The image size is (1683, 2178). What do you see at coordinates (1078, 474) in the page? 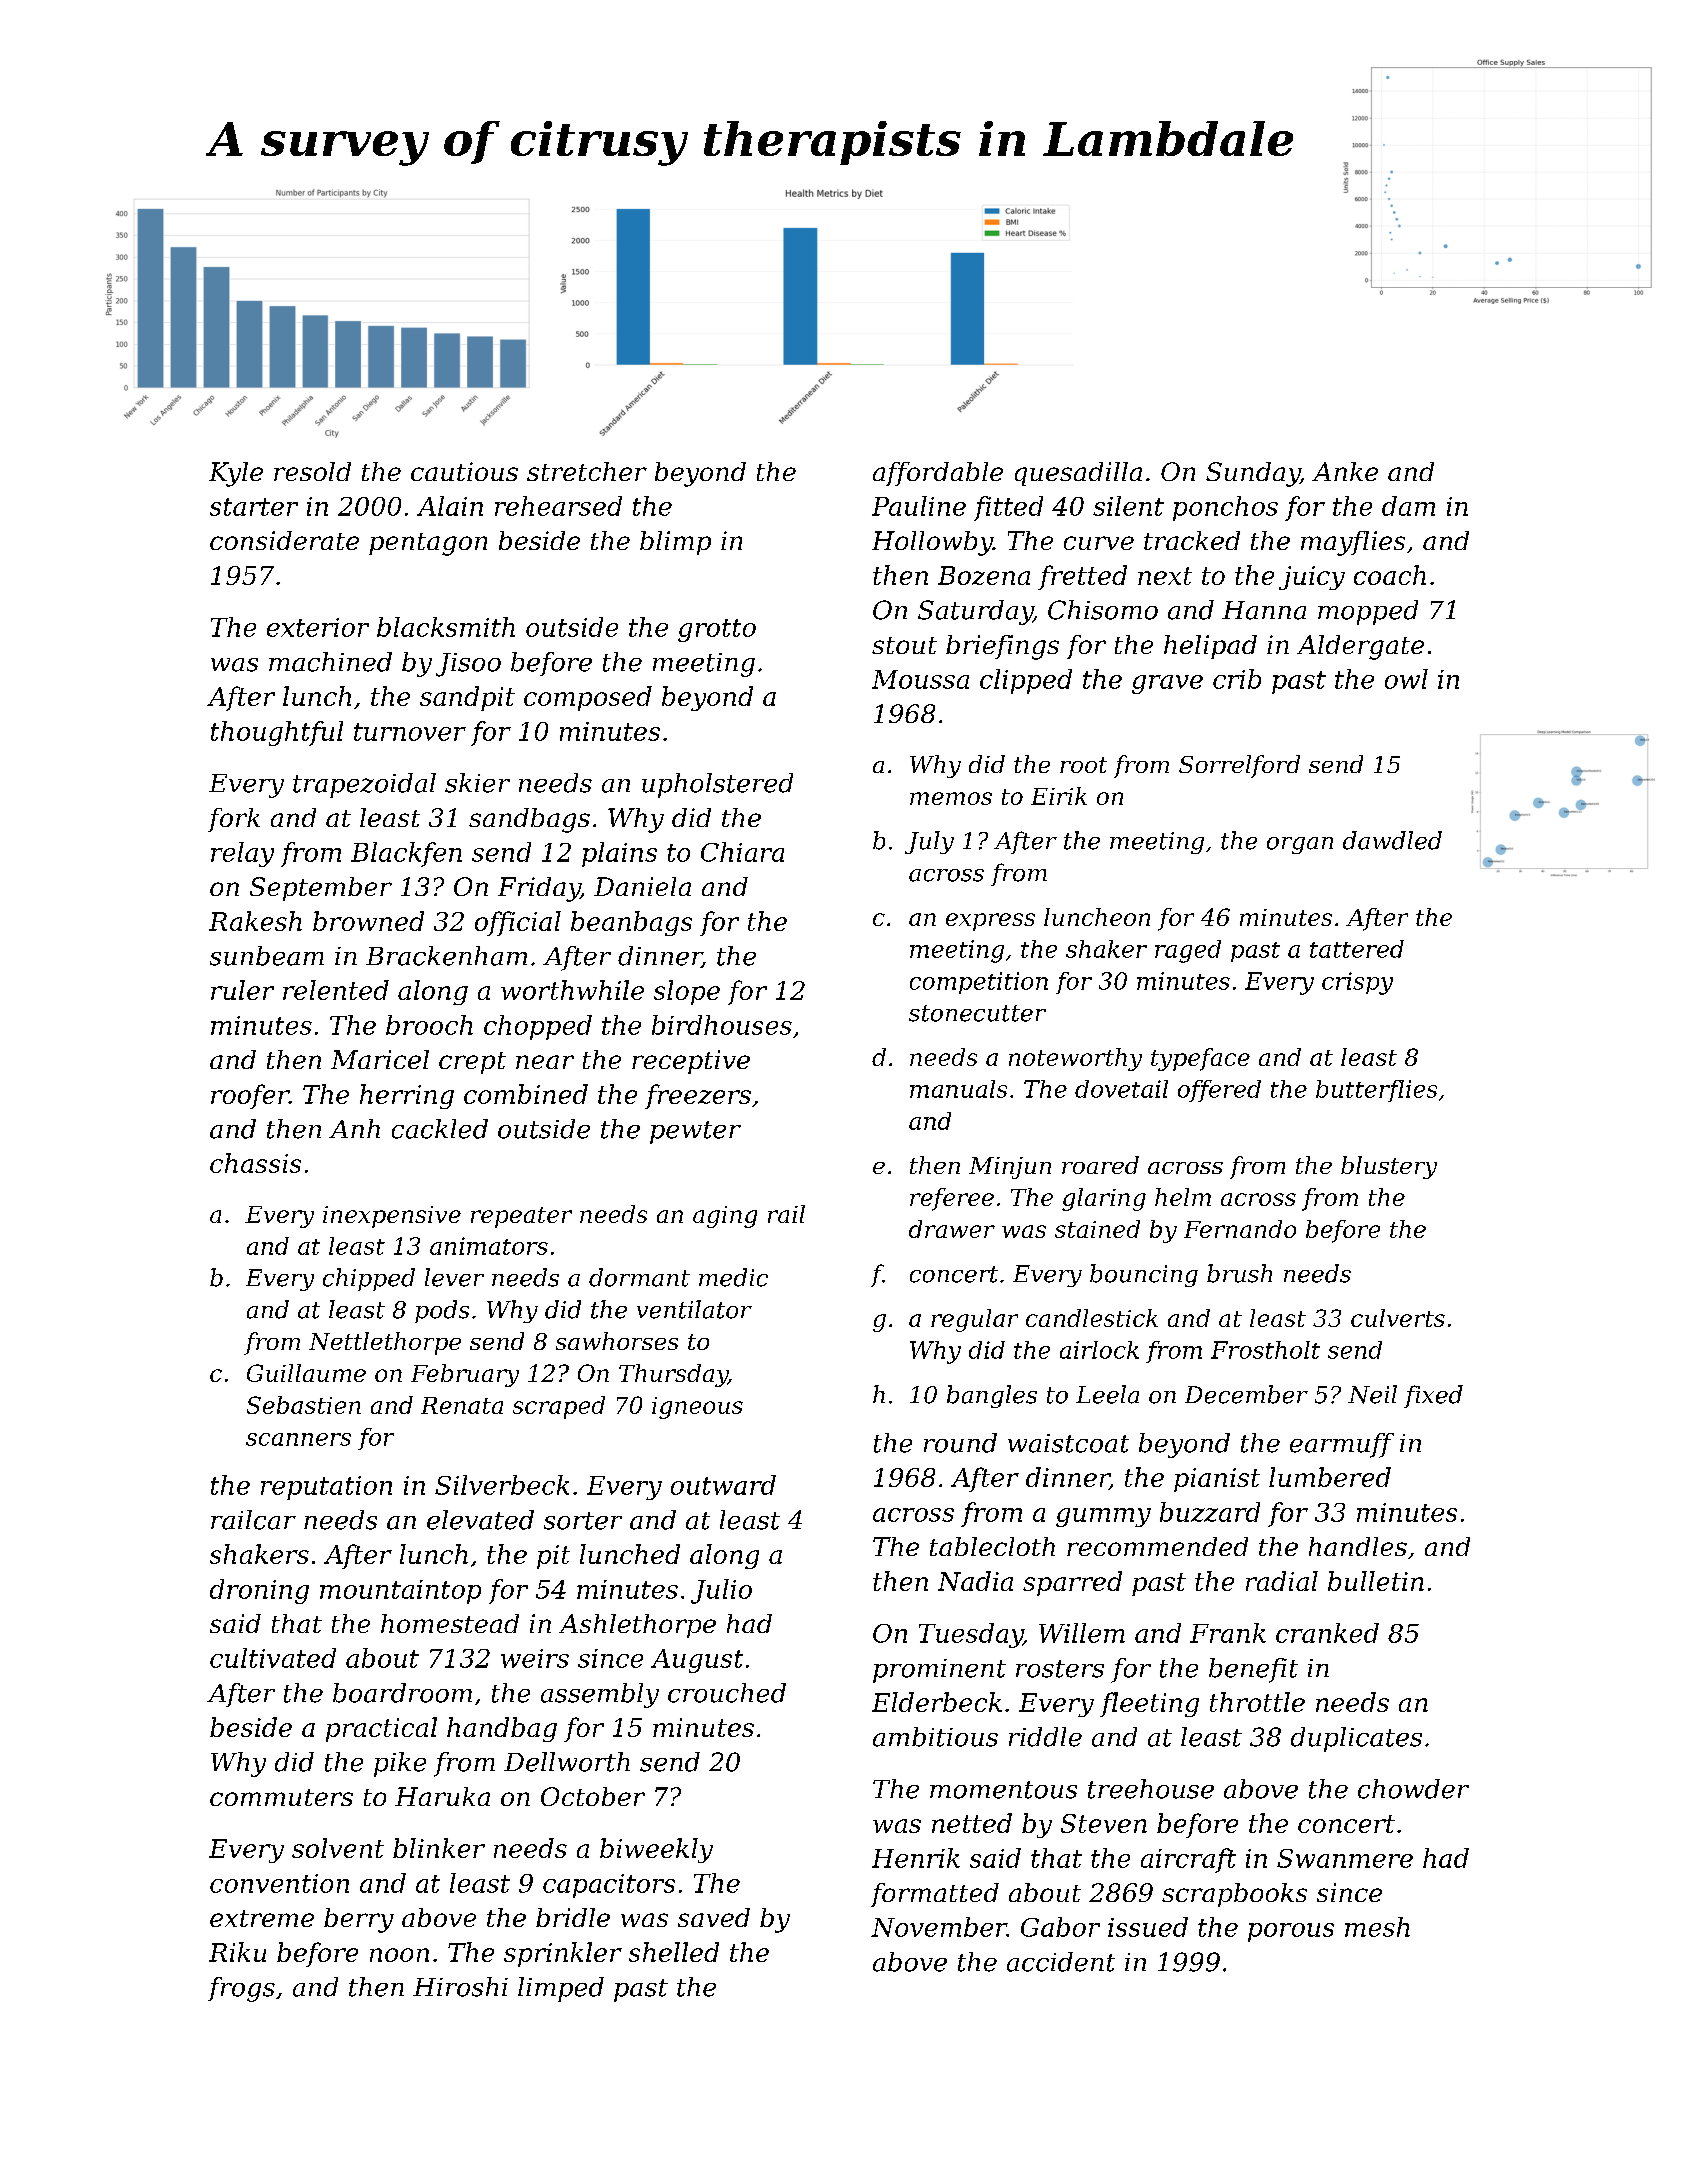
I see `quesadilla` at bounding box center [1078, 474].
